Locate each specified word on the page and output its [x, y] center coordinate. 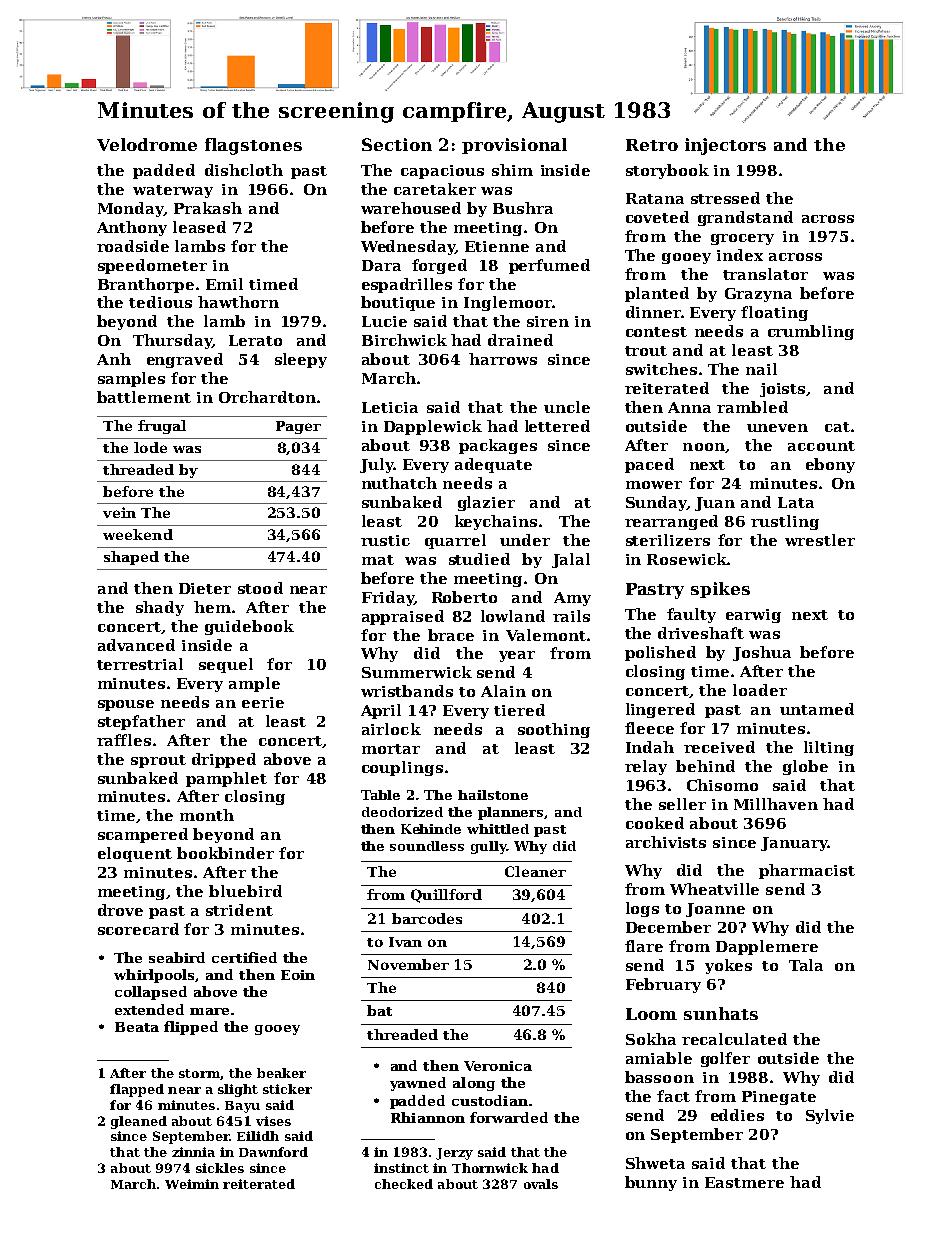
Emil [224, 284]
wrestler [820, 540]
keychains [496, 522]
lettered [557, 426]
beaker [281, 1073]
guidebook [249, 627]
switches [661, 369]
